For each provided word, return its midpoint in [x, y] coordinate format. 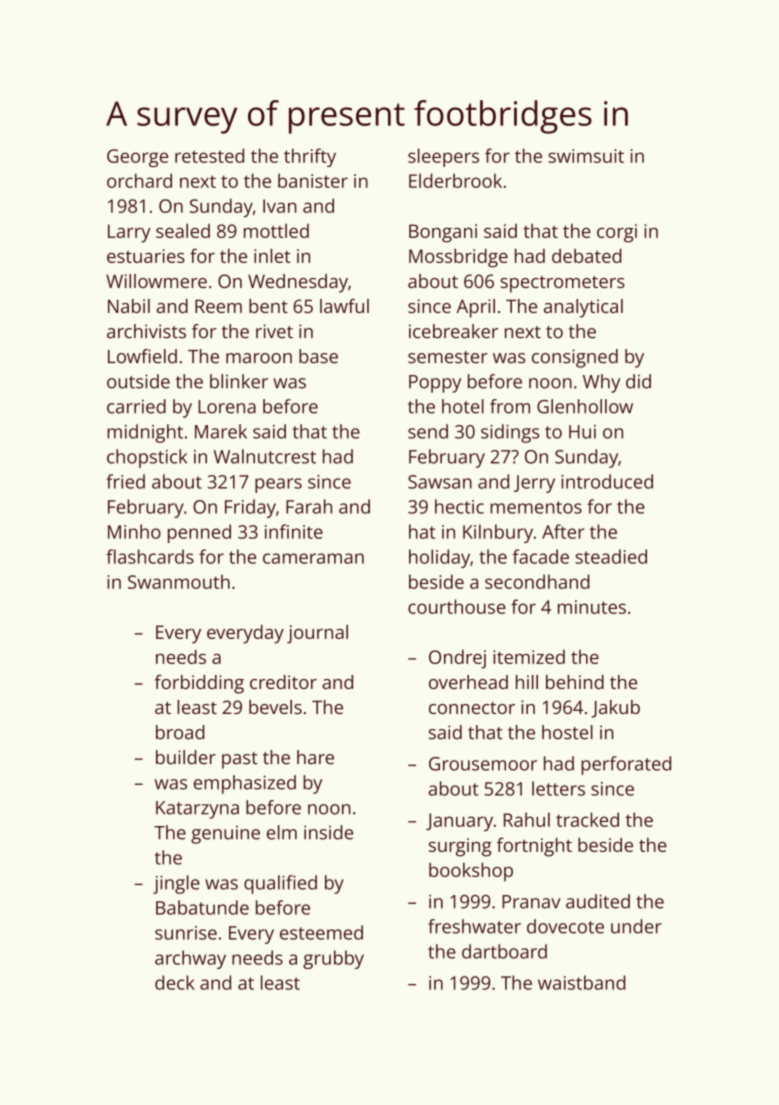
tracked [587, 819]
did [638, 381]
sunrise [186, 933]
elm [282, 832]
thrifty [310, 157]
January [459, 822]
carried [136, 406]
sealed [183, 231]
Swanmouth [179, 581]
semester [448, 357]
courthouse [457, 606]
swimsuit [586, 156]
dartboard [504, 951]
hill [527, 682]
